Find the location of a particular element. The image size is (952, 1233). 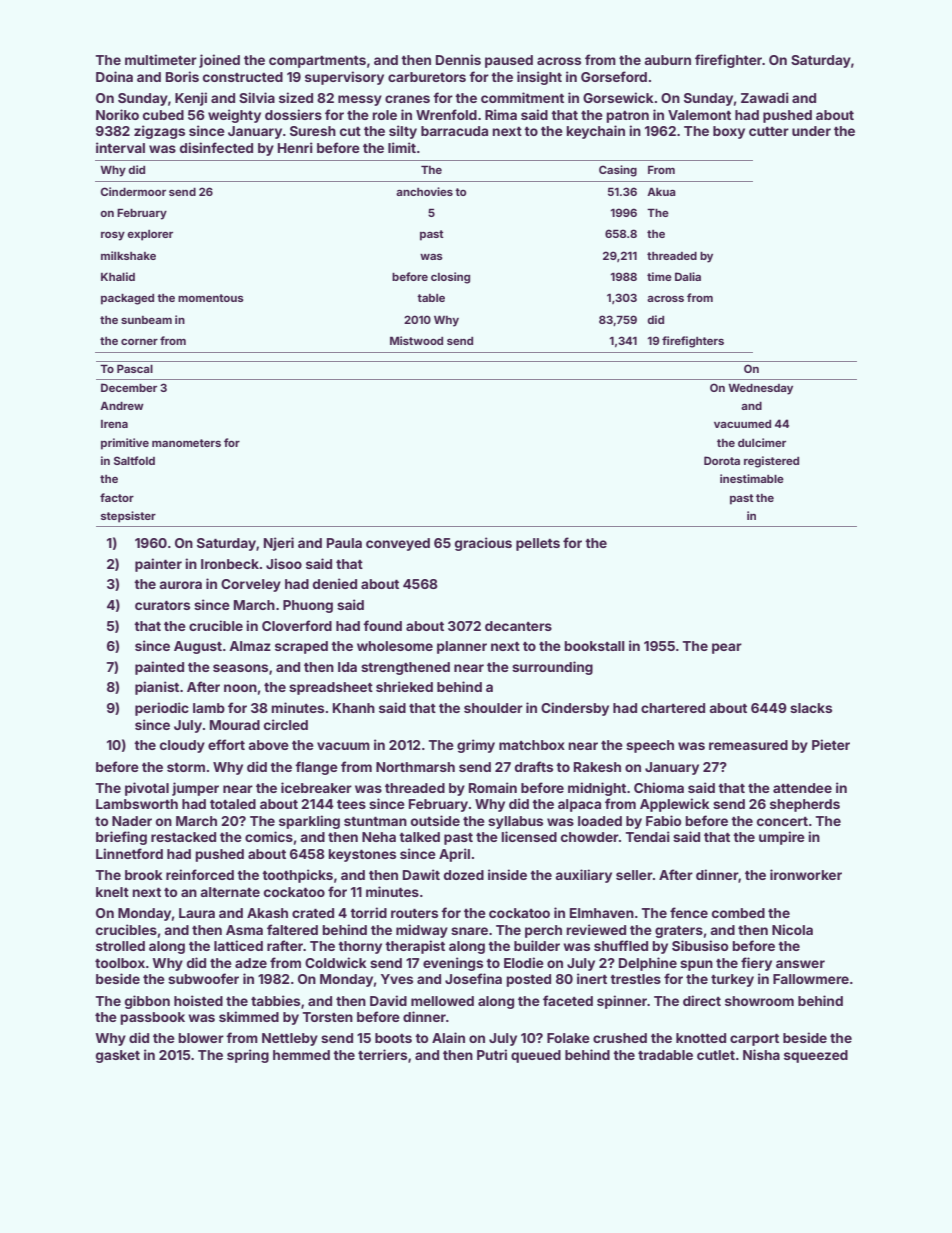

December is located at coordinates (129, 387).
